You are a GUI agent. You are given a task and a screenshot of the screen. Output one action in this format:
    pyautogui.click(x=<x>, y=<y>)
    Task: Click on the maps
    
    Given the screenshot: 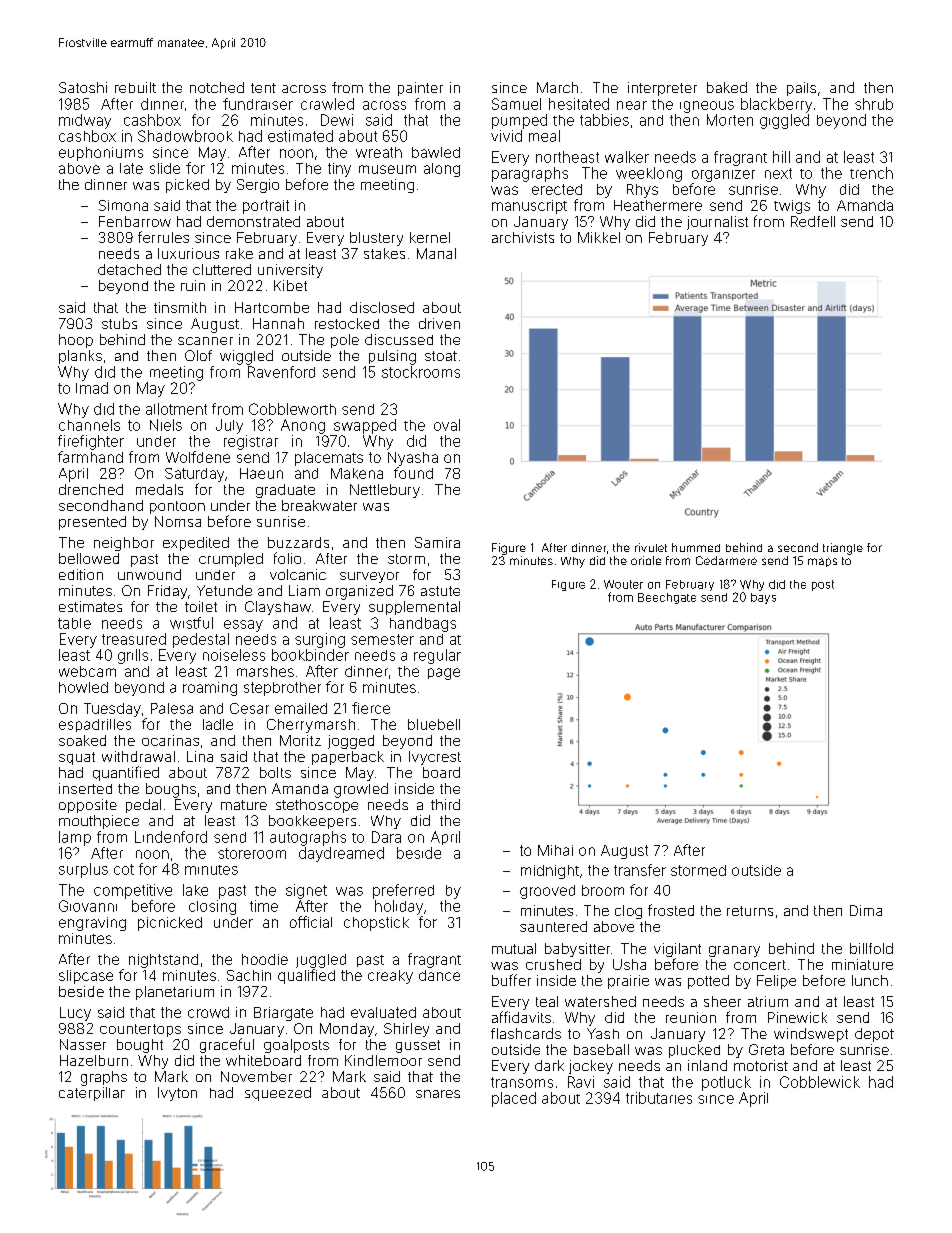 What is the action you would take?
    pyautogui.click(x=822, y=562)
